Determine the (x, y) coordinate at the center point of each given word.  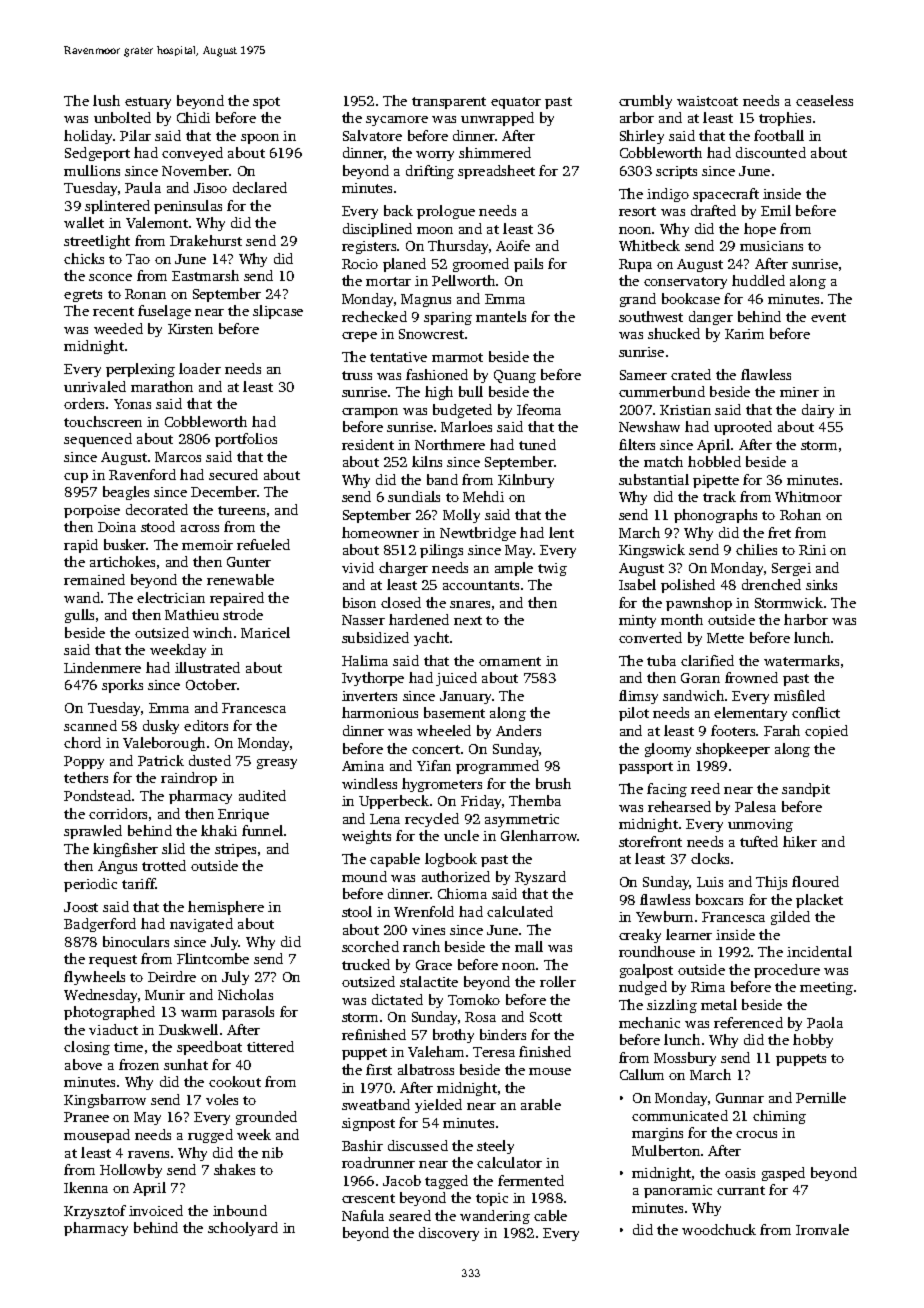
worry (435, 156)
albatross (426, 1069)
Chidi (193, 117)
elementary (750, 714)
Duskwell (188, 1029)
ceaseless (824, 100)
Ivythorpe (373, 679)
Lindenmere (102, 667)
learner (689, 934)
